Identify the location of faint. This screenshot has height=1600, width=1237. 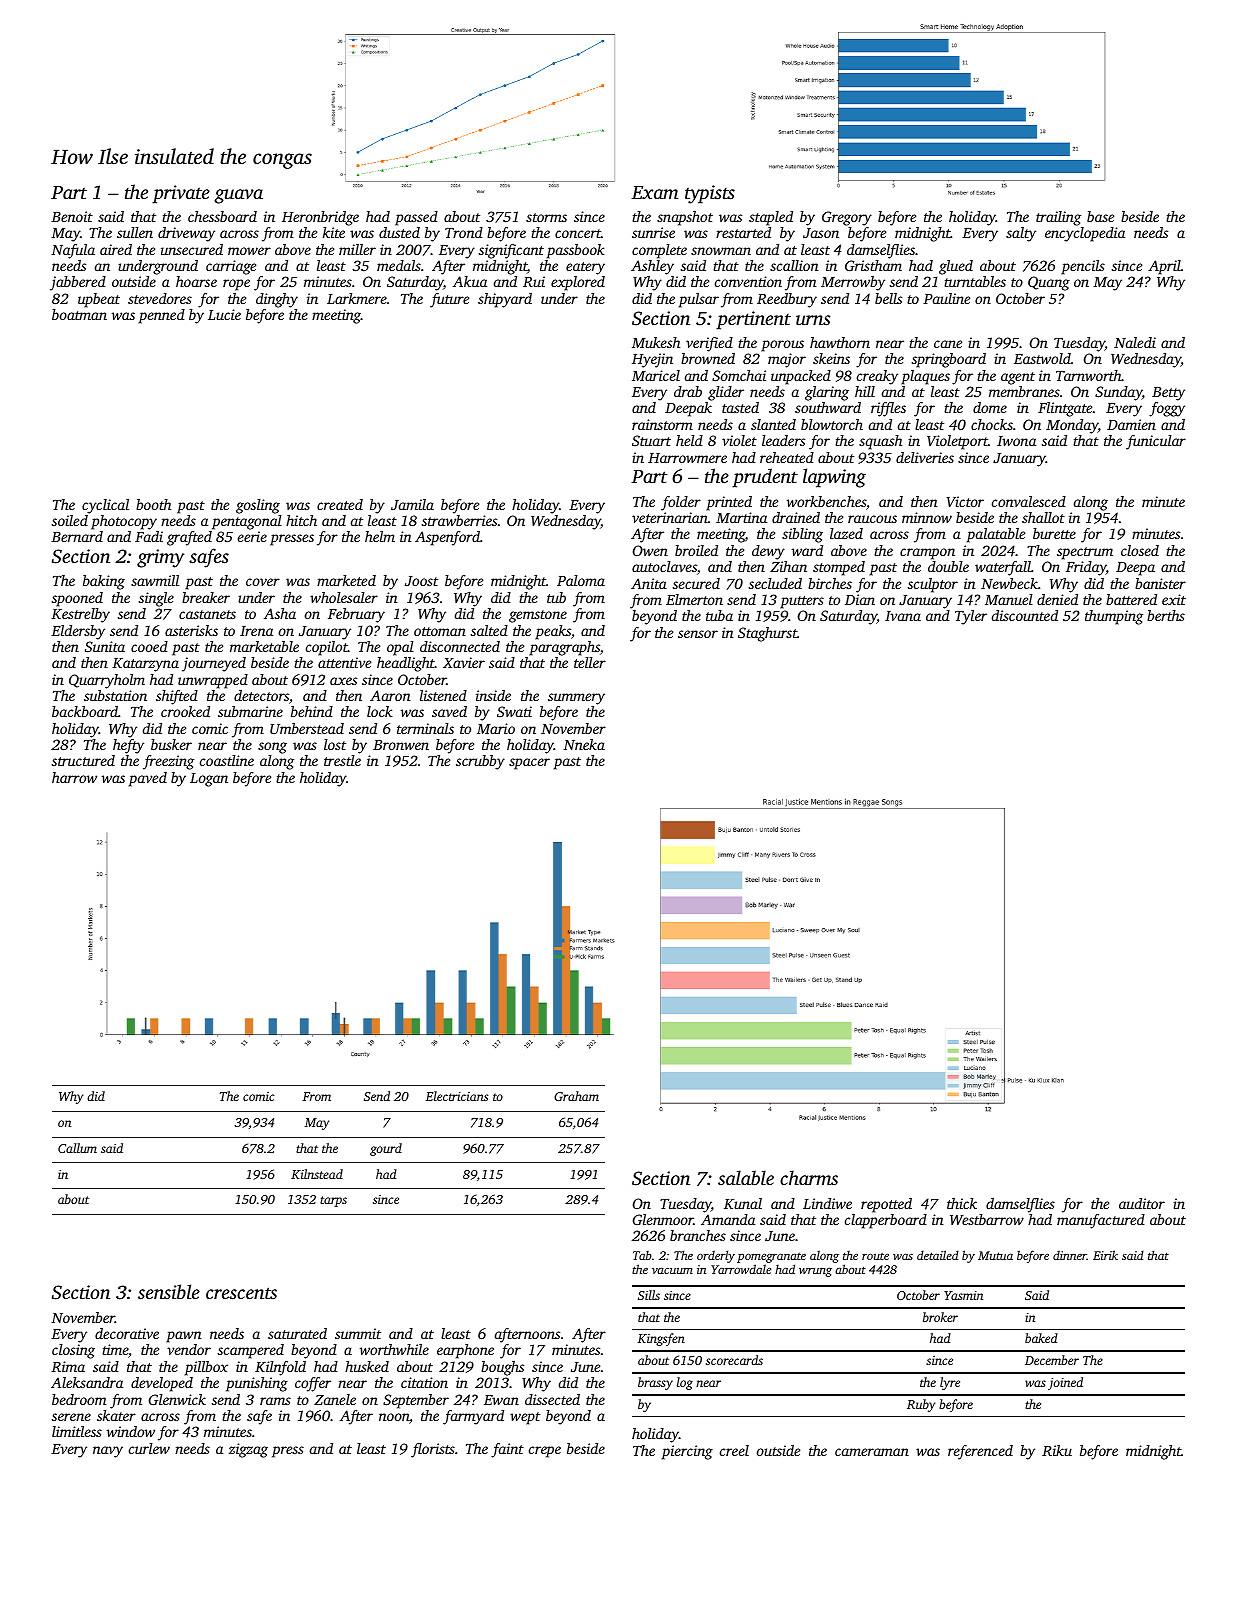
(507, 1450).
